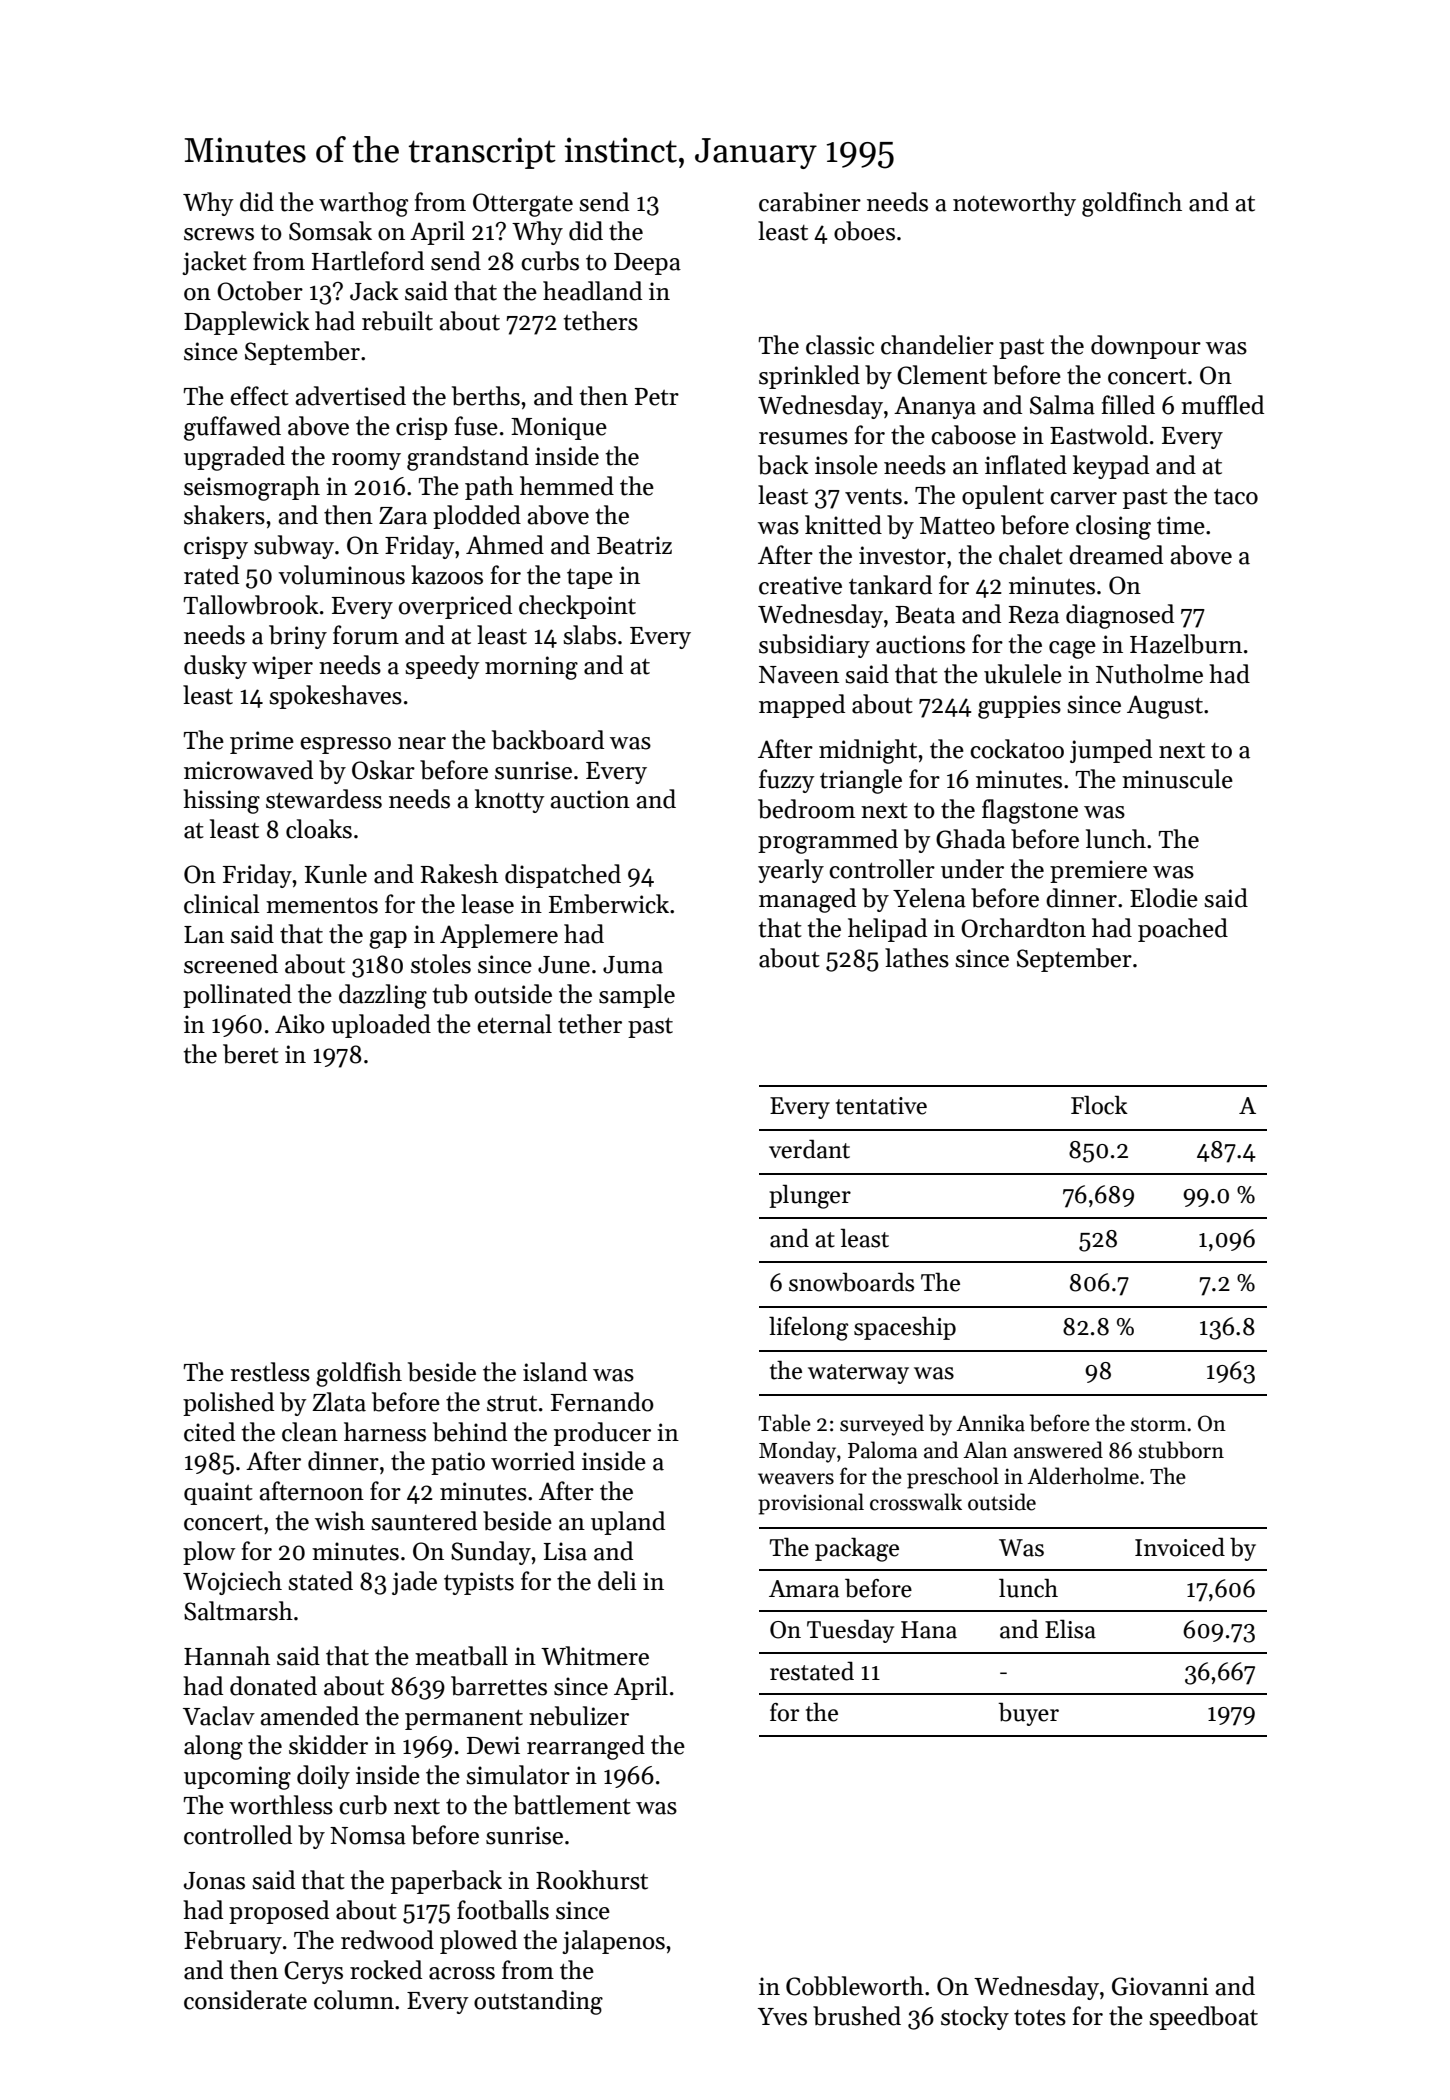  Describe the element at coordinates (782, 2017) in the page. I see `Yves` at that location.
